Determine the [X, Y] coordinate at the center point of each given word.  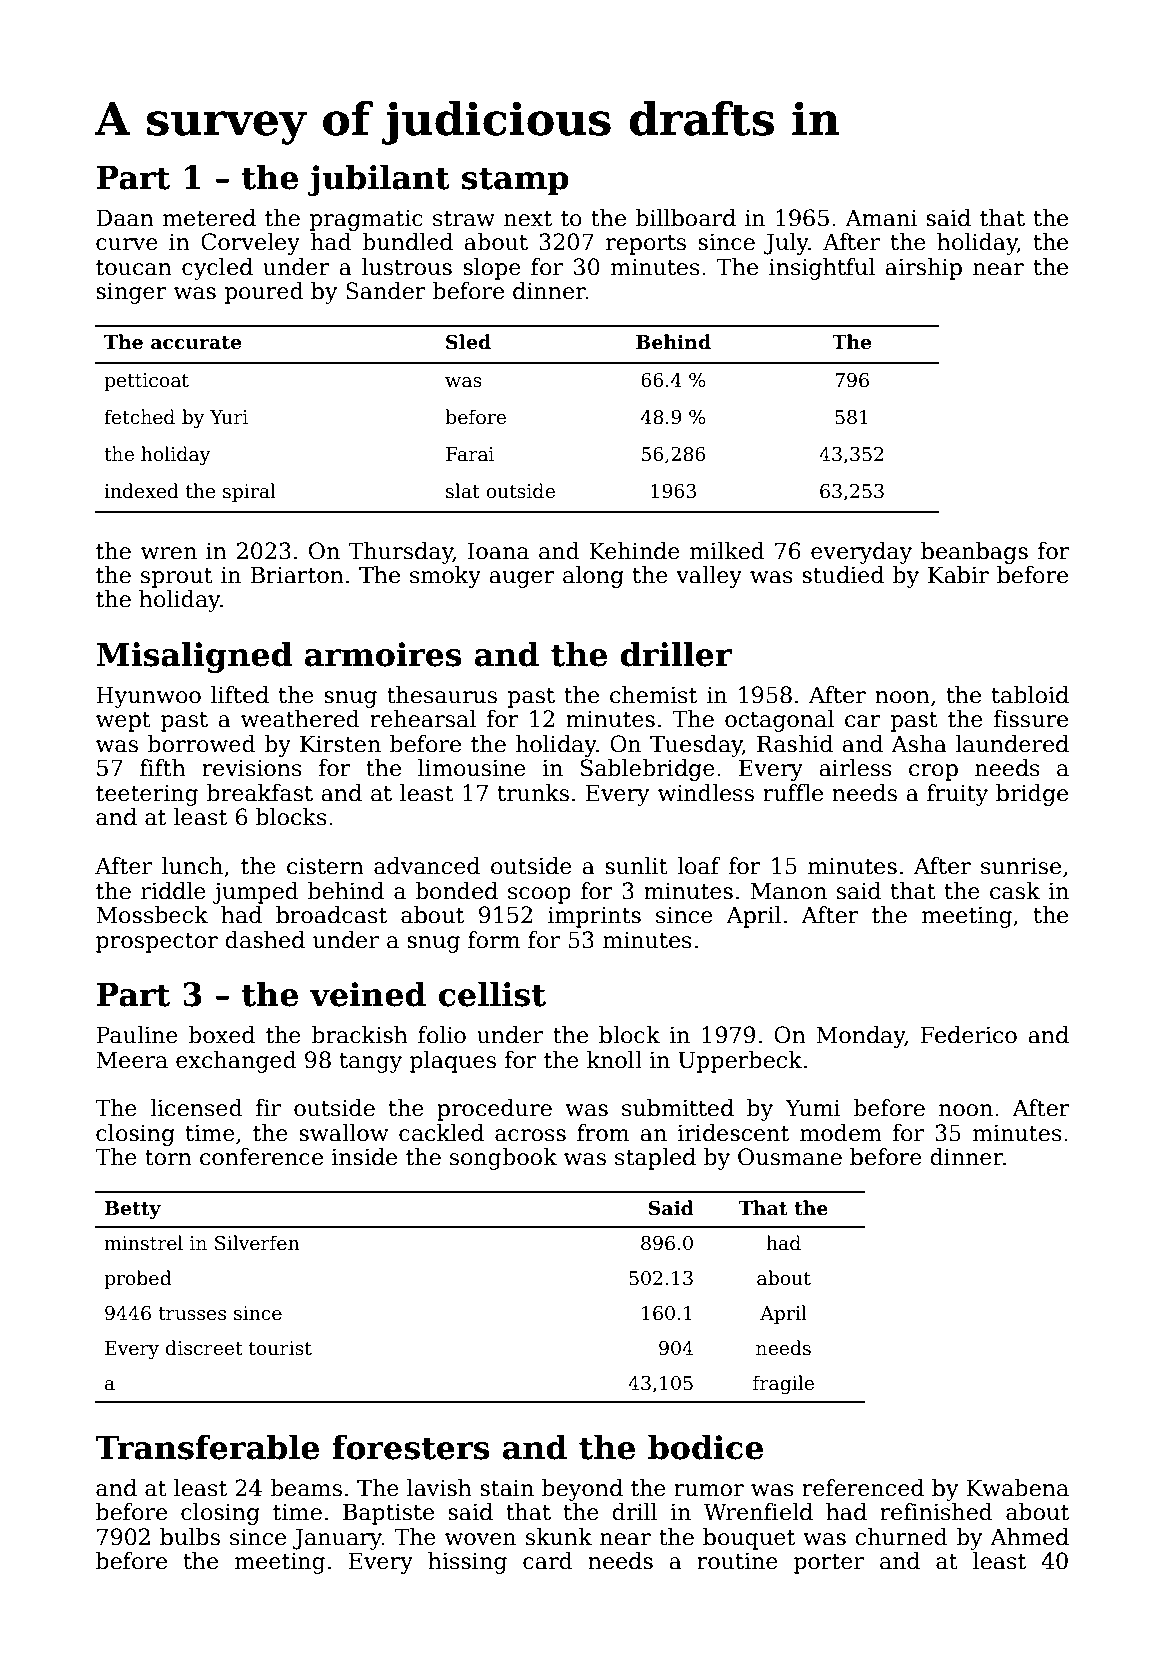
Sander [386, 291]
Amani [881, 218]
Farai [470, 454]
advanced [427, 866]
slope [492, 269]
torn [168, 1158]
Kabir [958, 575]
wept [123, 722]
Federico [969, 1035]
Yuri [229, 417]
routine [737, 1561]
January [337, 1539]
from [603, 1133]
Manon [788, 891]
